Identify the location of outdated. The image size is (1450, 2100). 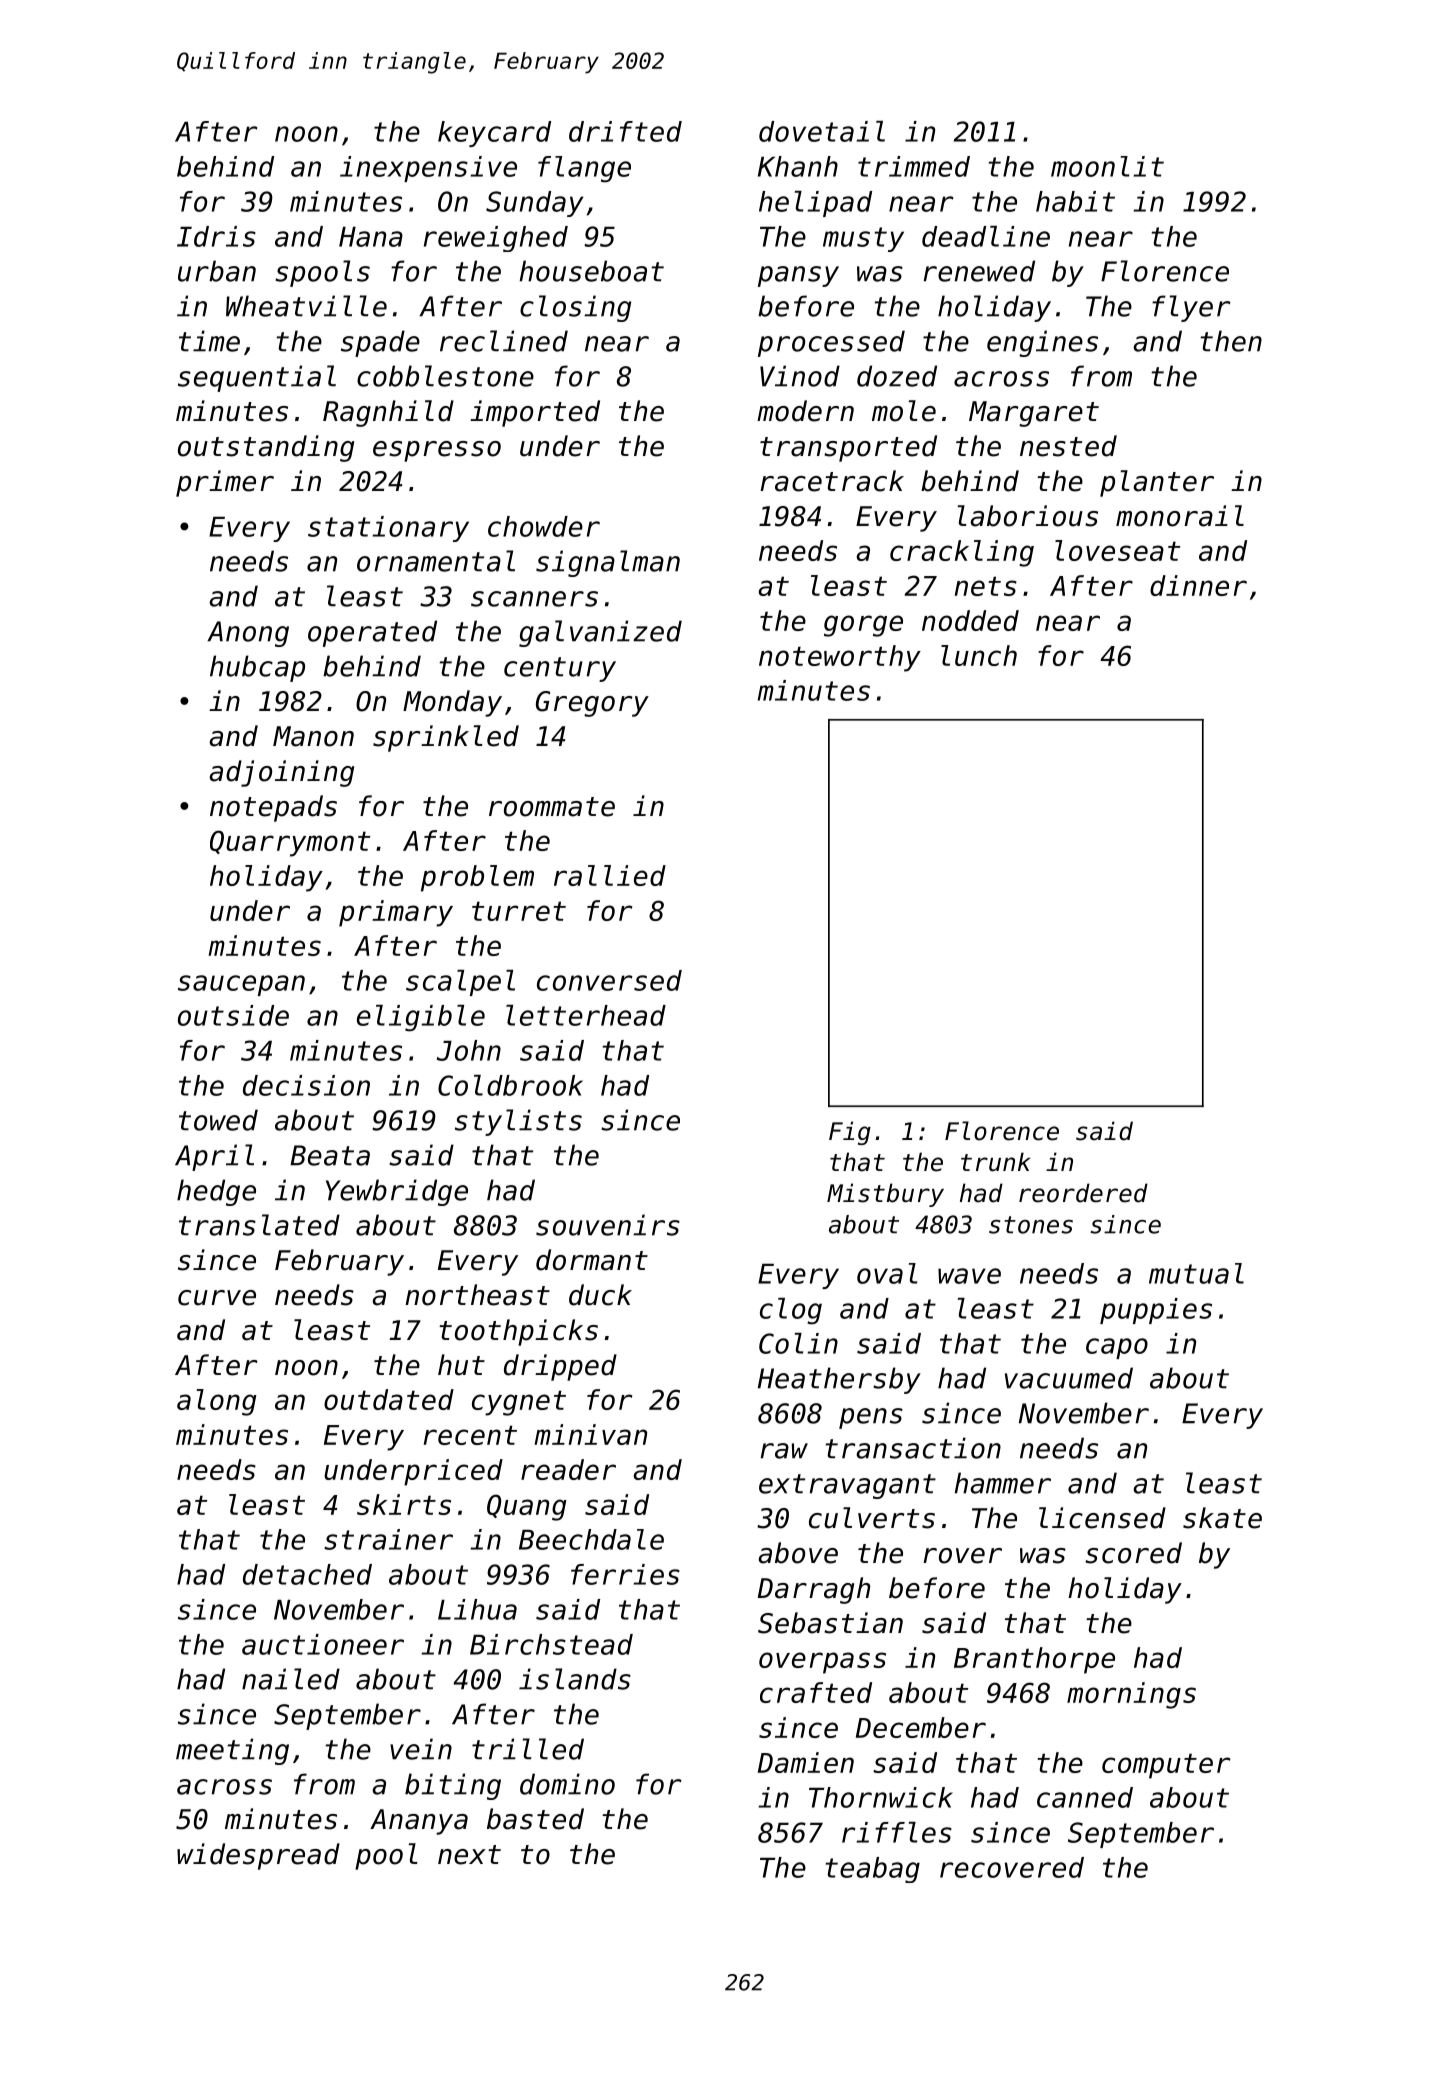
(389, 1399).
